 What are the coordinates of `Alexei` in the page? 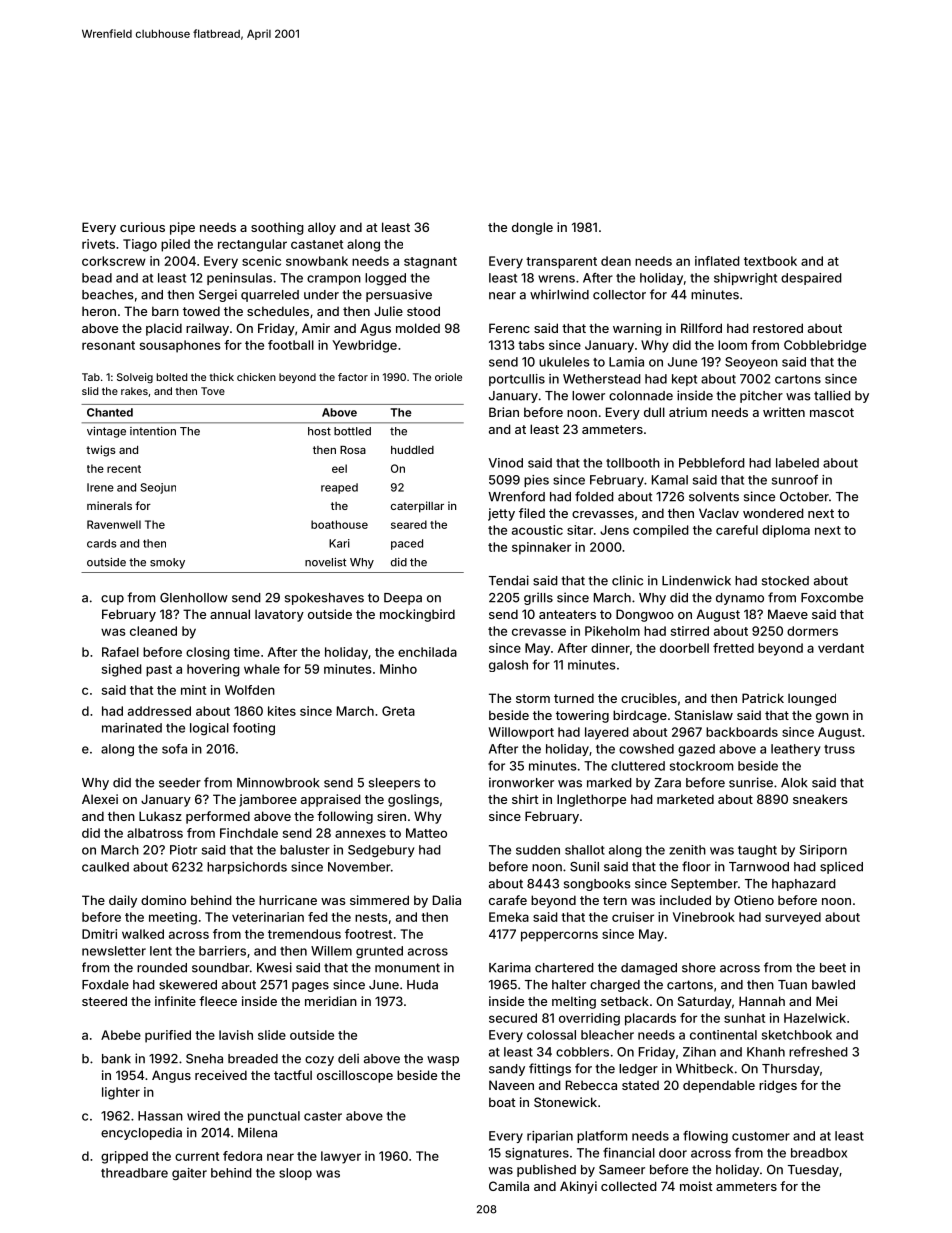 It's located at (100, 799).
